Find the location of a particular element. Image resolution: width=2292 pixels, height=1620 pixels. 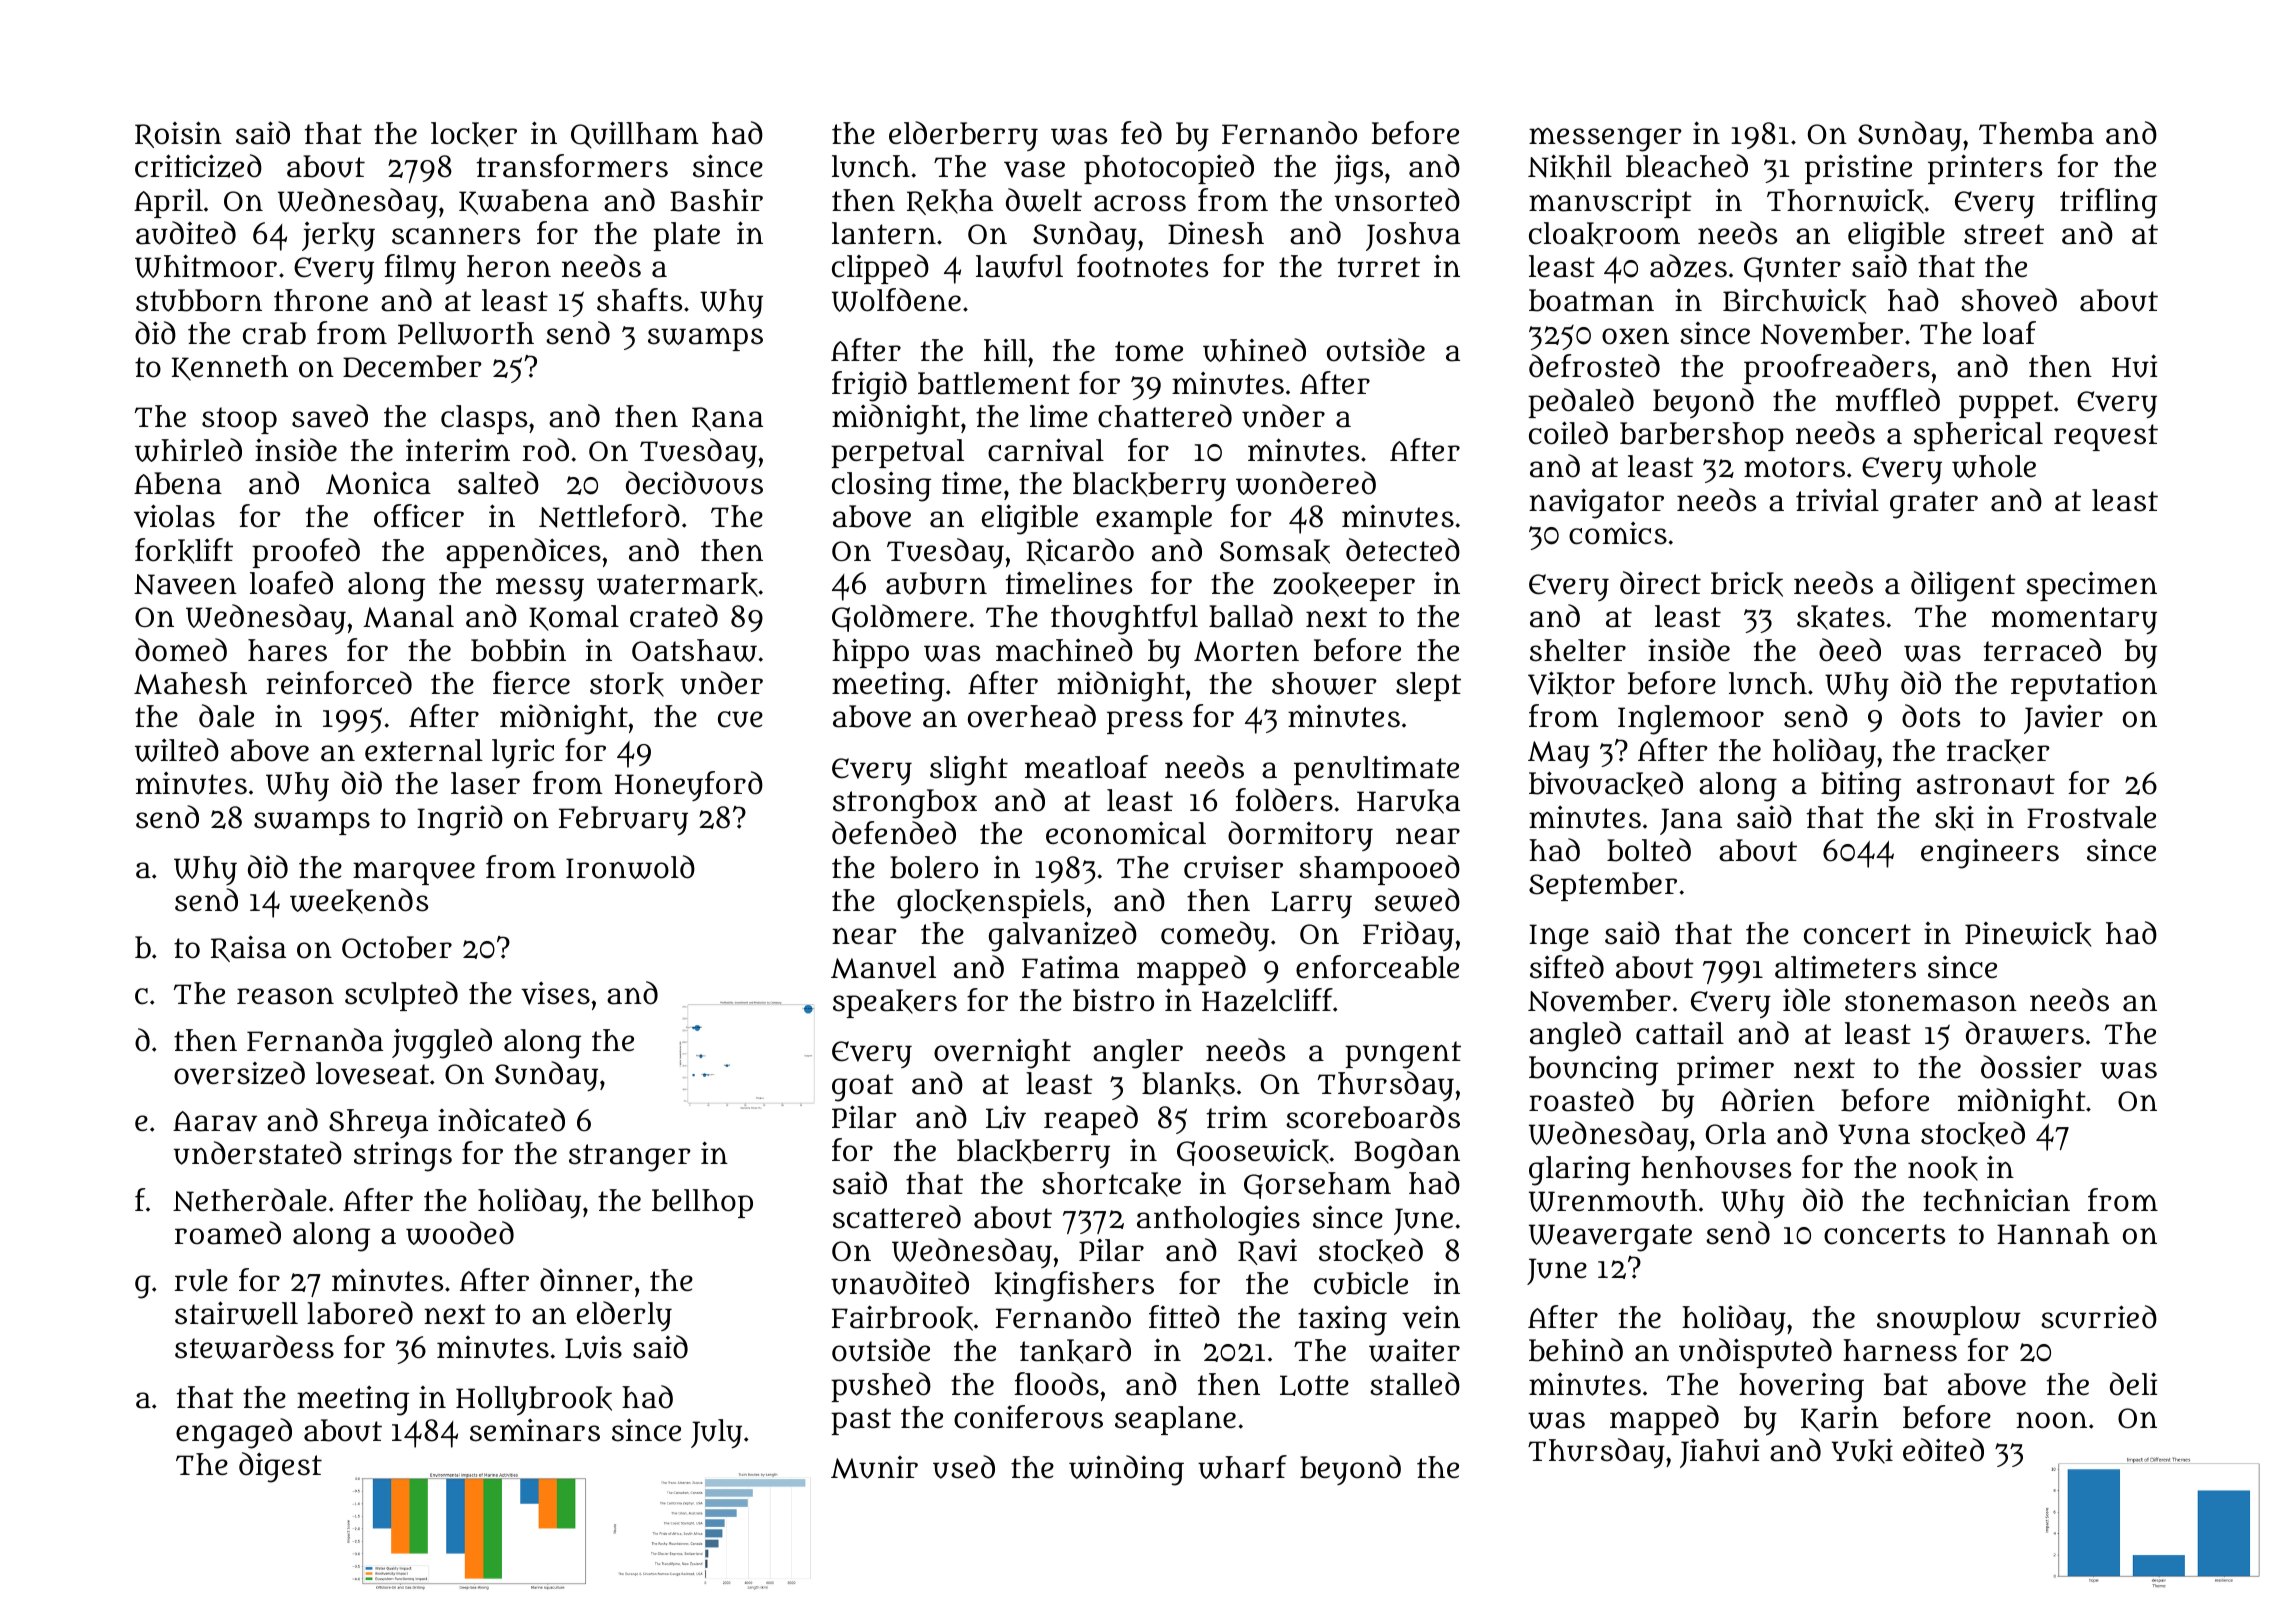

snowplow is located at coordinates (1949, 1320).
